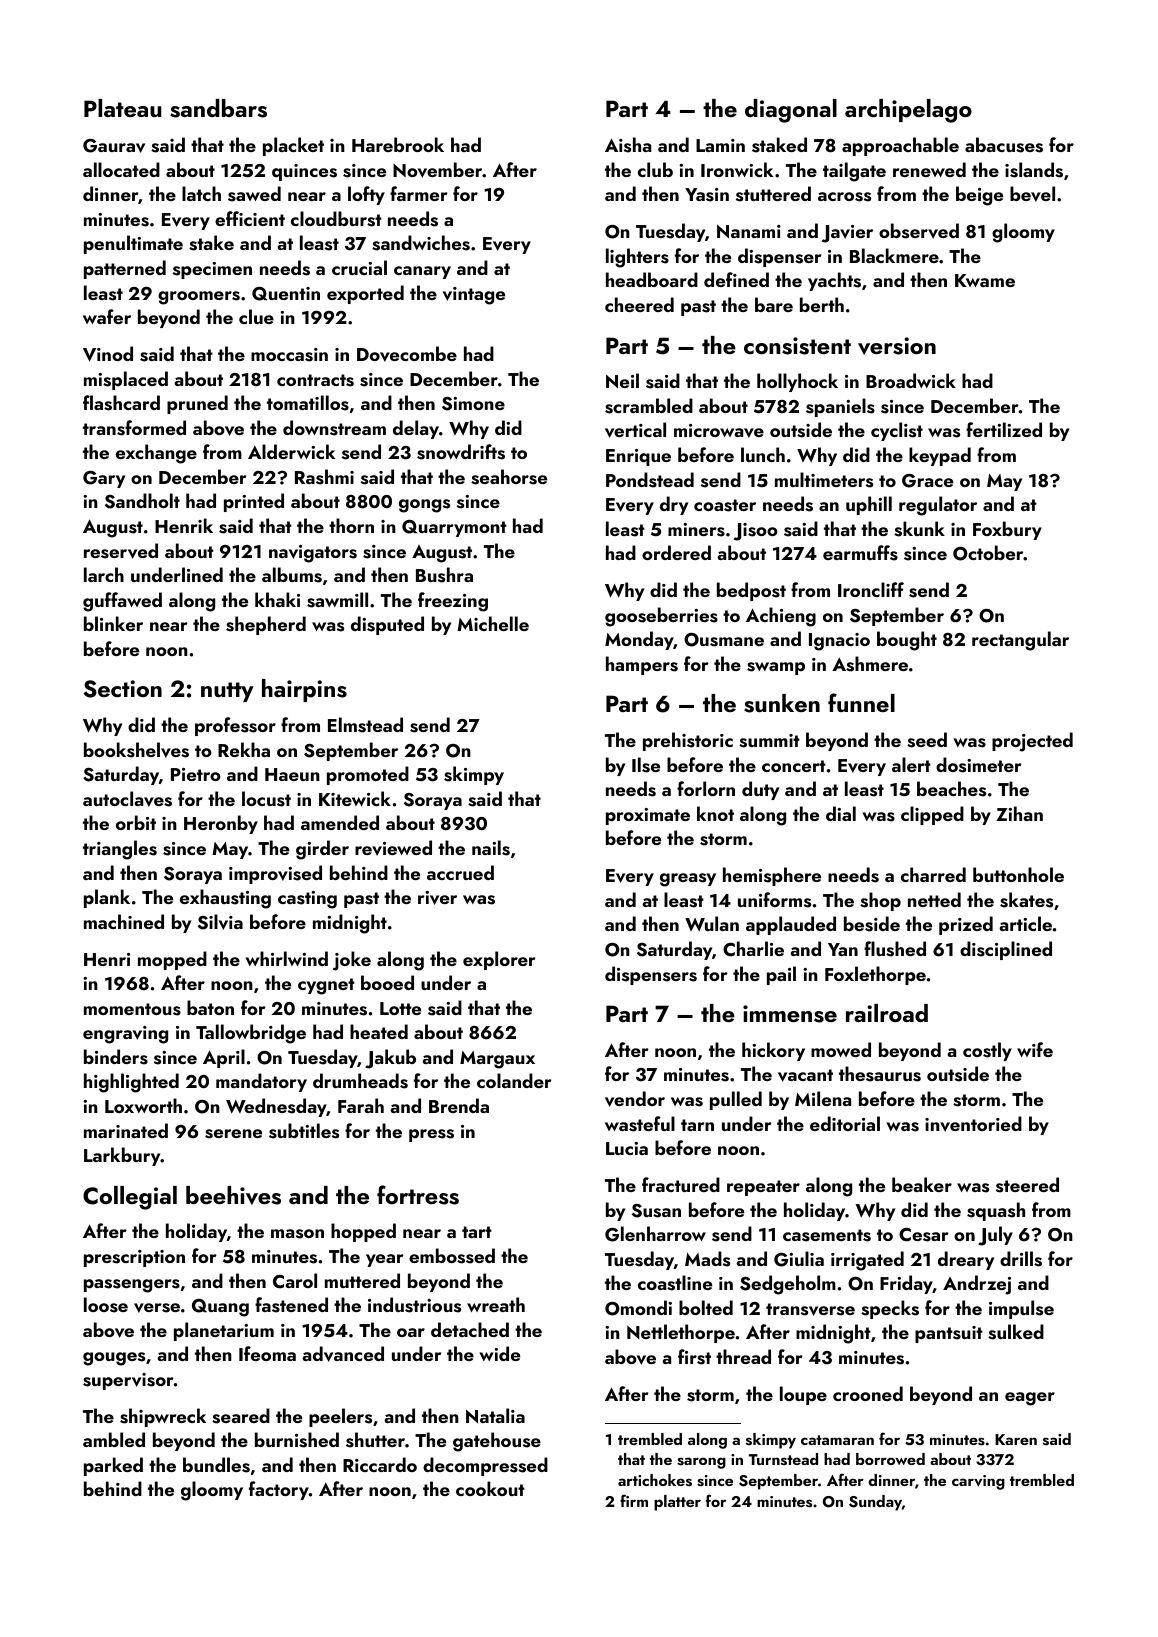  I want to click on November, so click(437, 170).
